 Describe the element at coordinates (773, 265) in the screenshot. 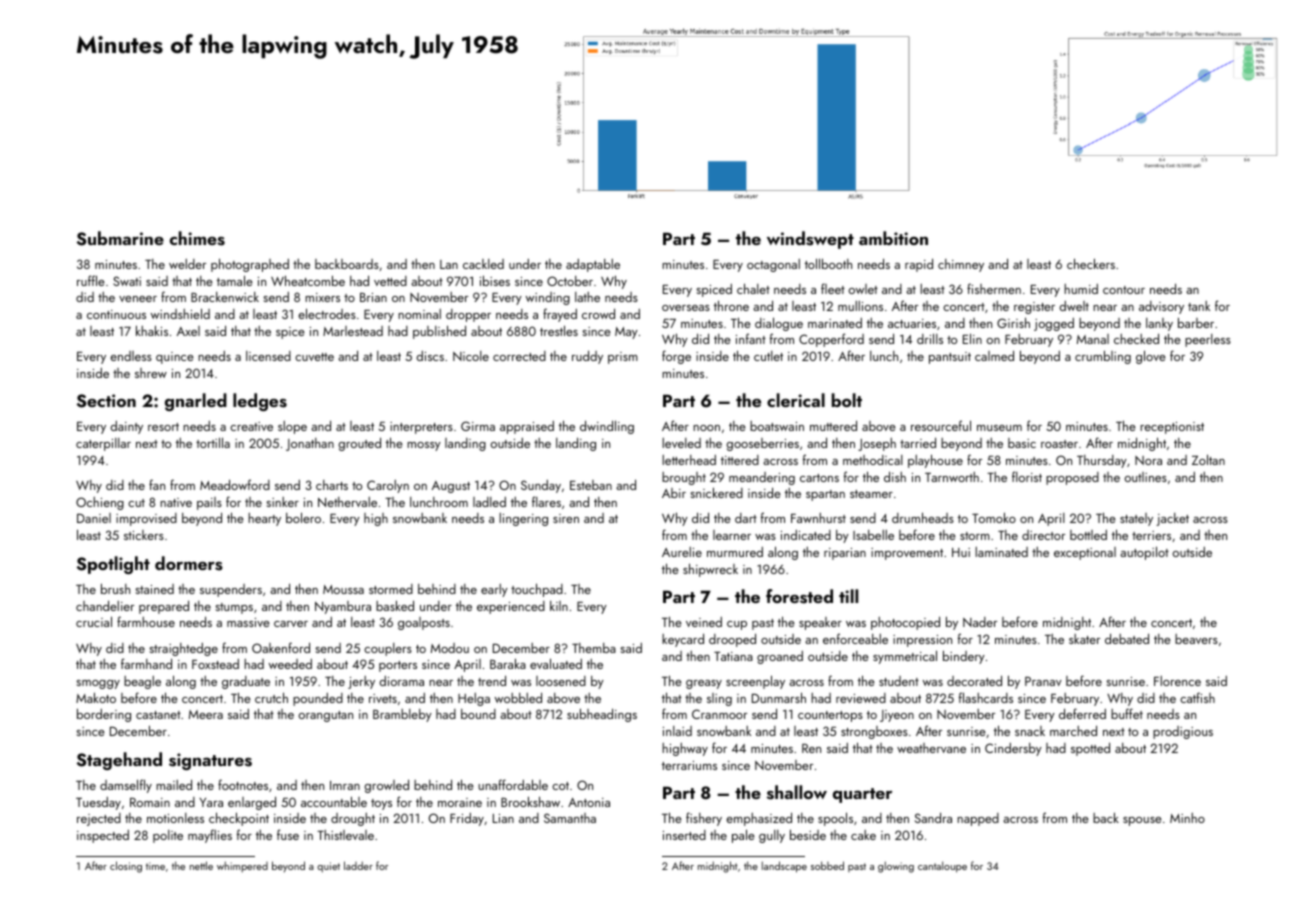

I see `octagonal` at that location.
